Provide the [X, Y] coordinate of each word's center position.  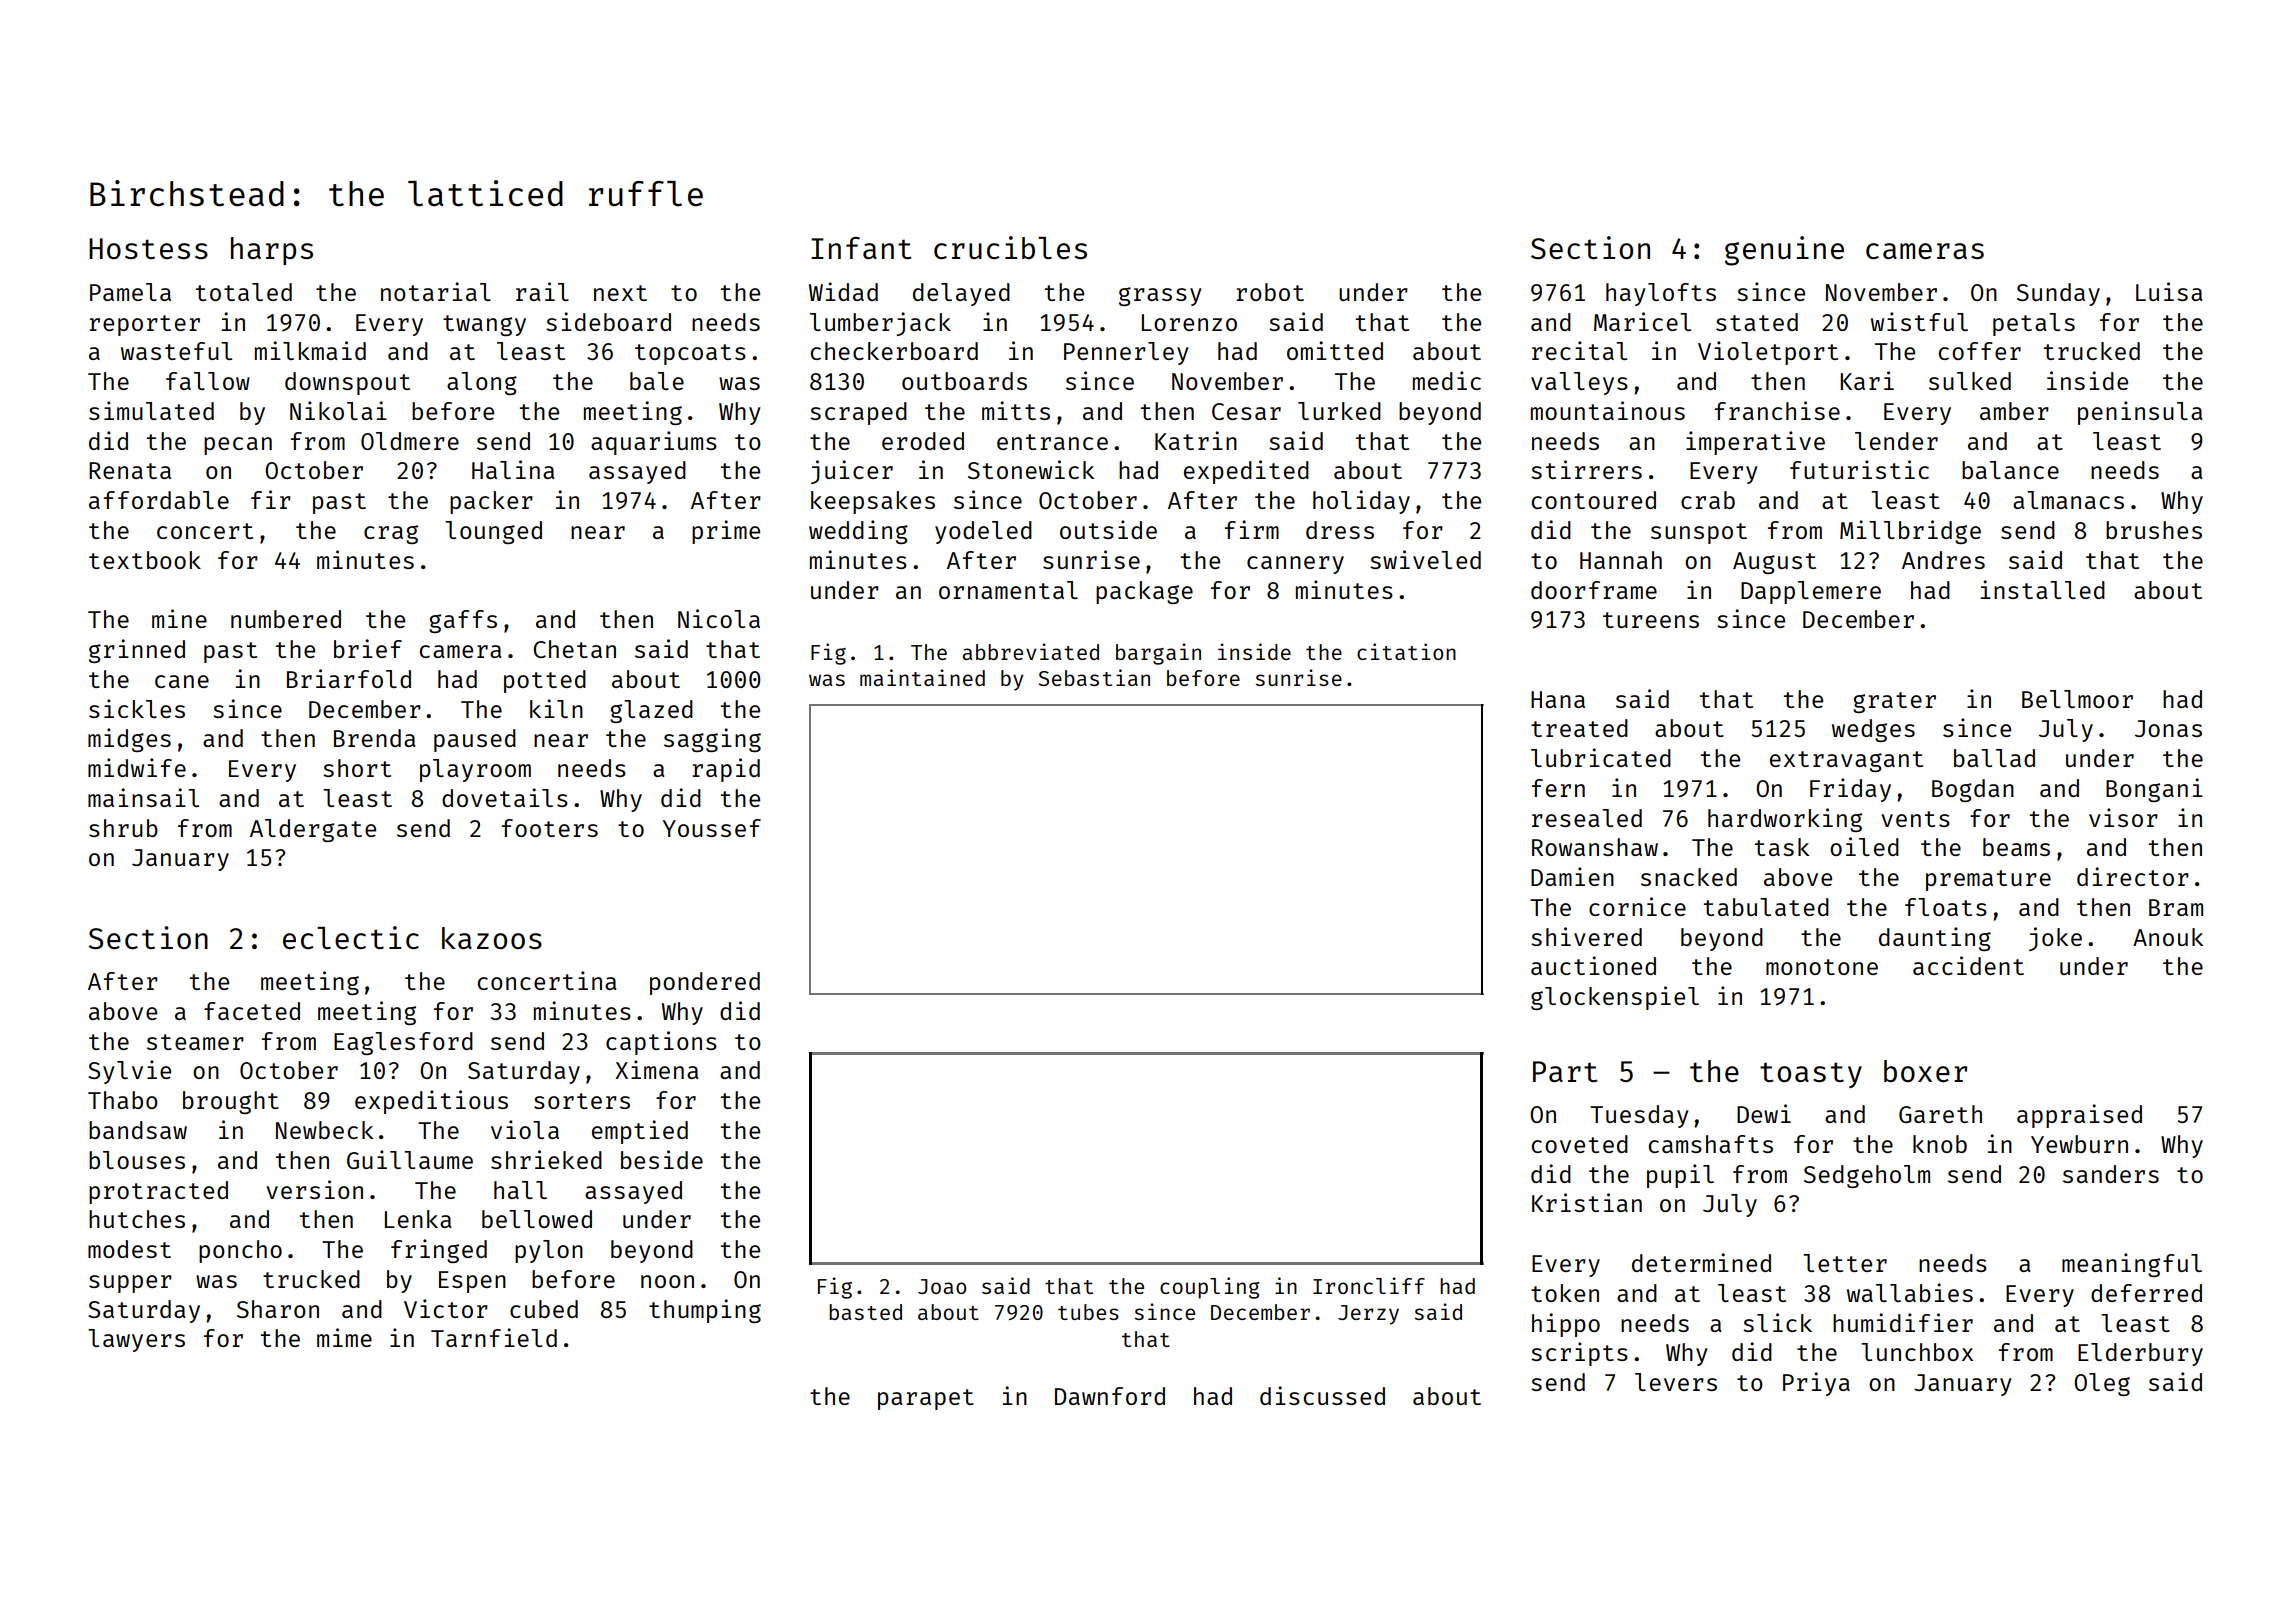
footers [550, 828]
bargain [1158, 654]
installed [2043, 589]
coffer [1980, 351]
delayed [961, 294]
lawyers [136, 1340]
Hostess [148, 248]
